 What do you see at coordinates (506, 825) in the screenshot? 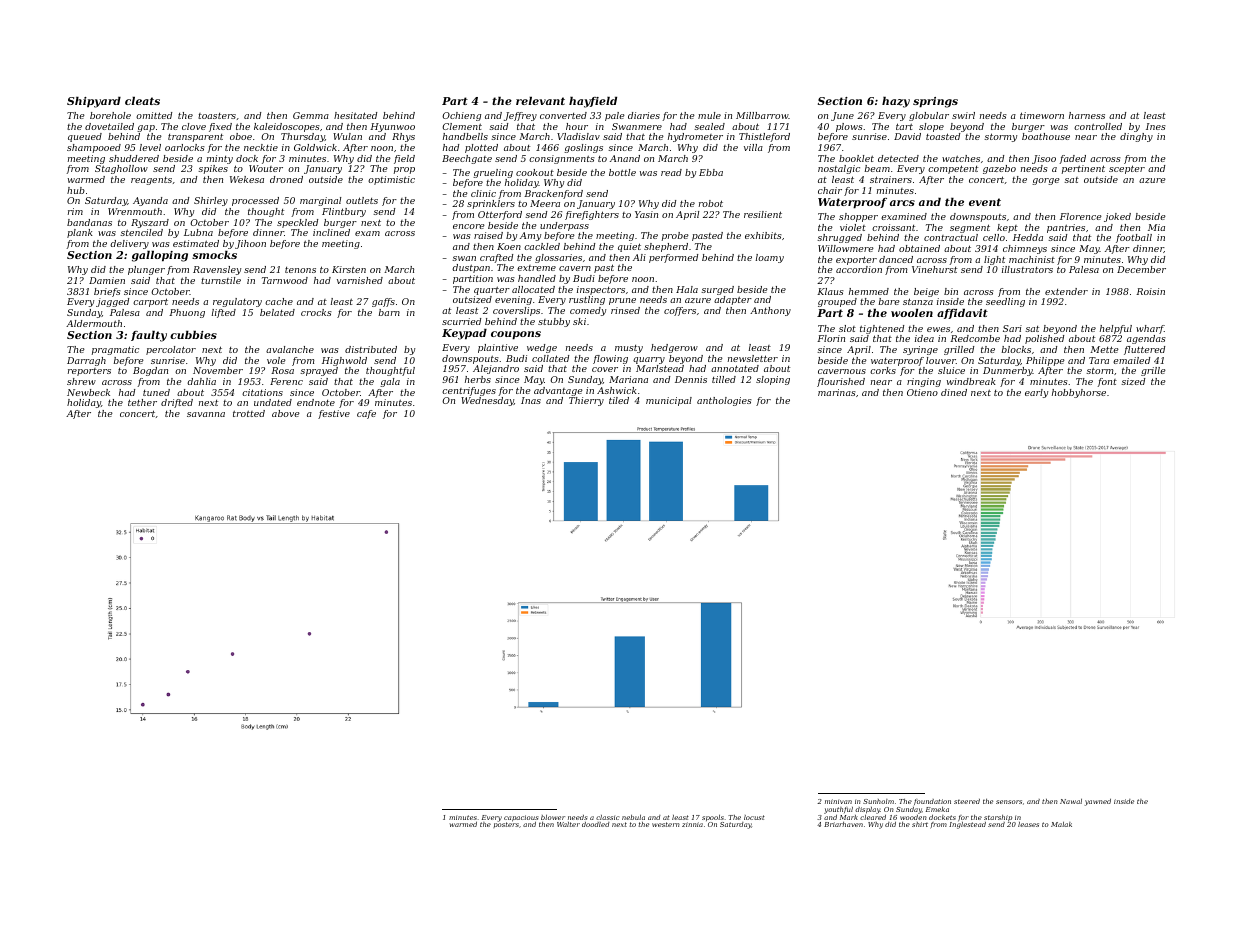
I see `posters` at bounding box center [506, 825].
